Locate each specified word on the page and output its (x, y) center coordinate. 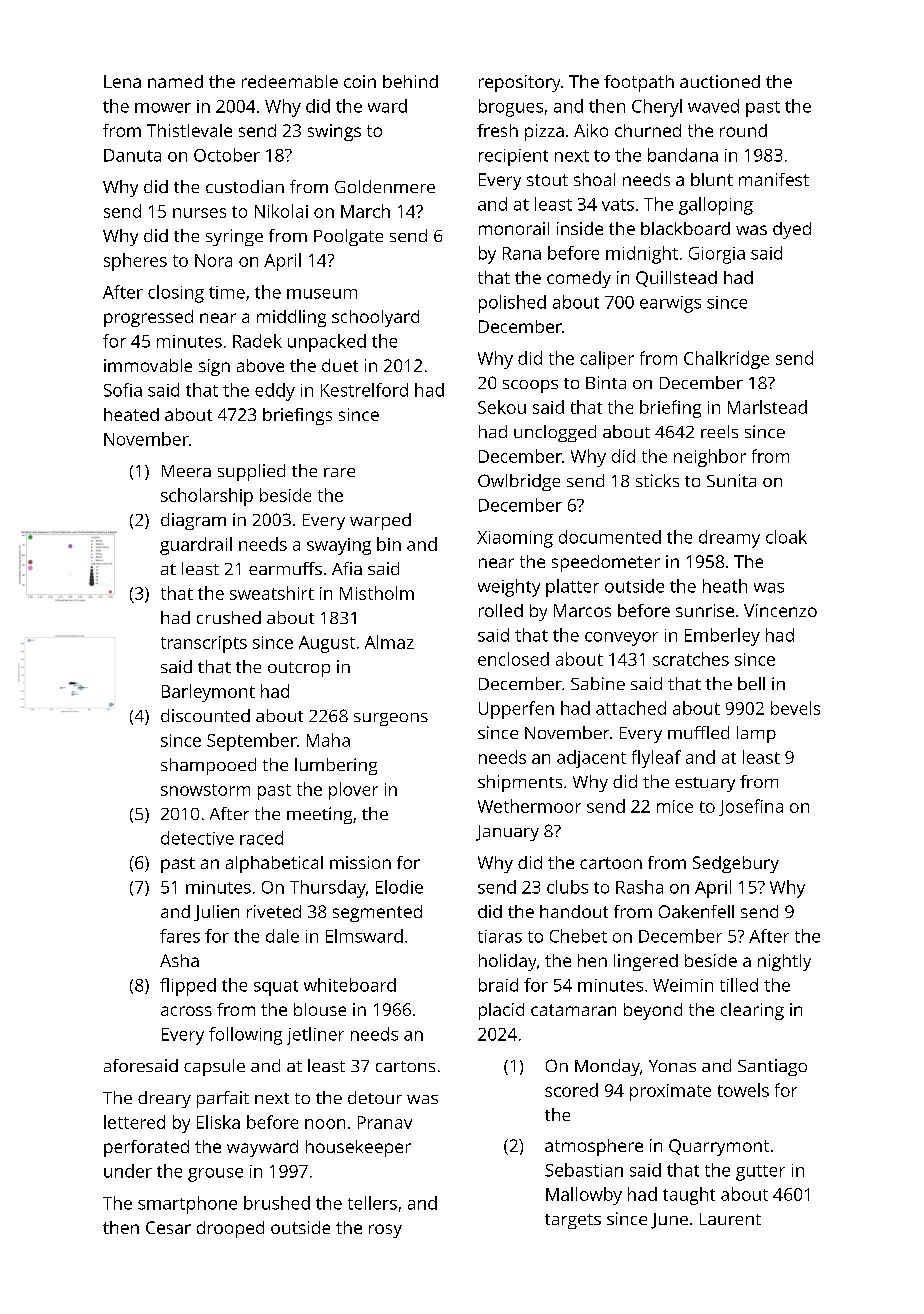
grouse (215, 1175)
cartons (405, 1066)
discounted (205, 715)
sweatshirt (272, 593)
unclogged (555, 433)
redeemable (290, 81)
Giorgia (717, 255)
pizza (544, 132)
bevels (795, 708)
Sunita (731, 480)
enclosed (513, 659)
